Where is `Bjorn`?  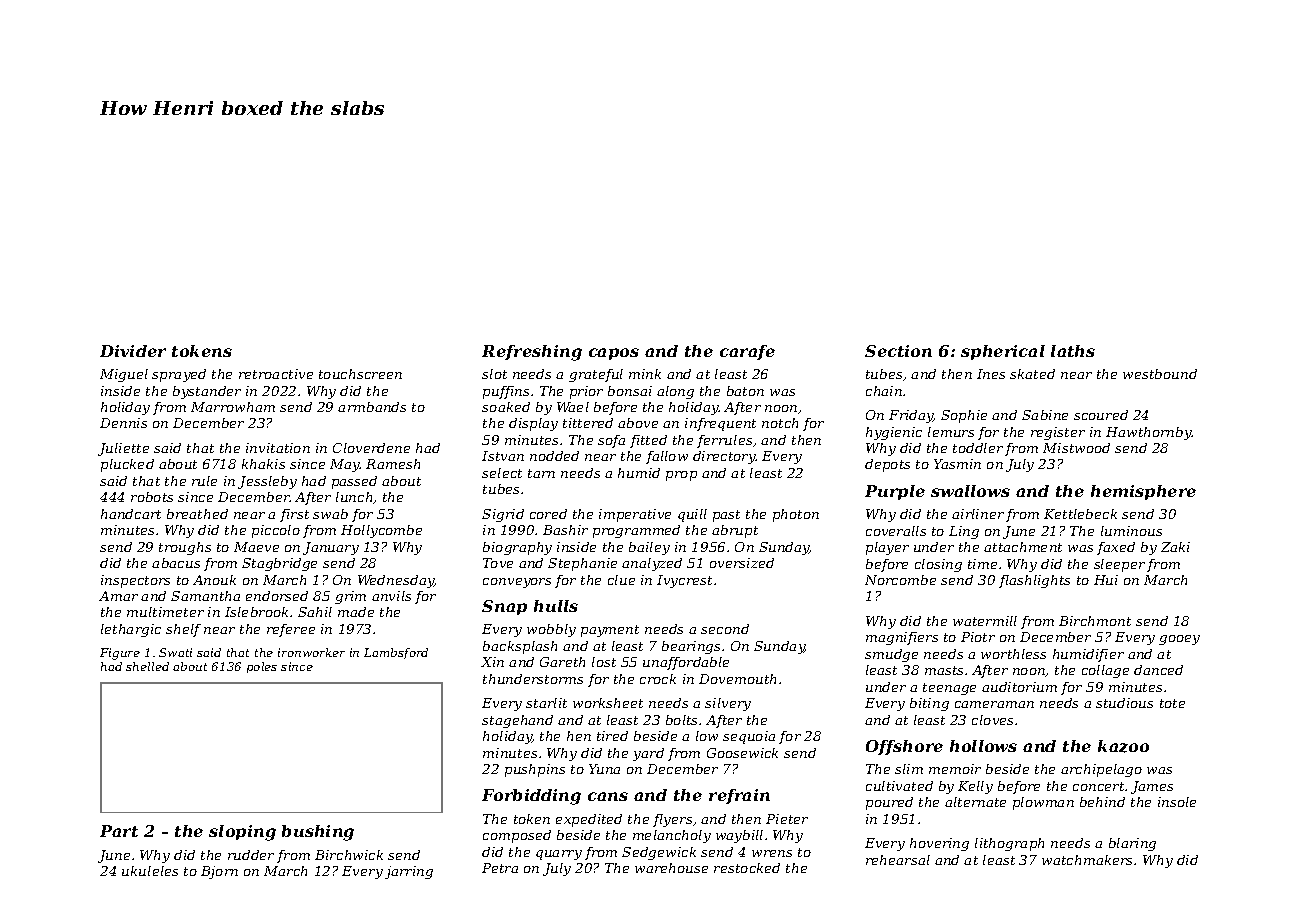 Bjorn is located at coordinates (219, 872).
